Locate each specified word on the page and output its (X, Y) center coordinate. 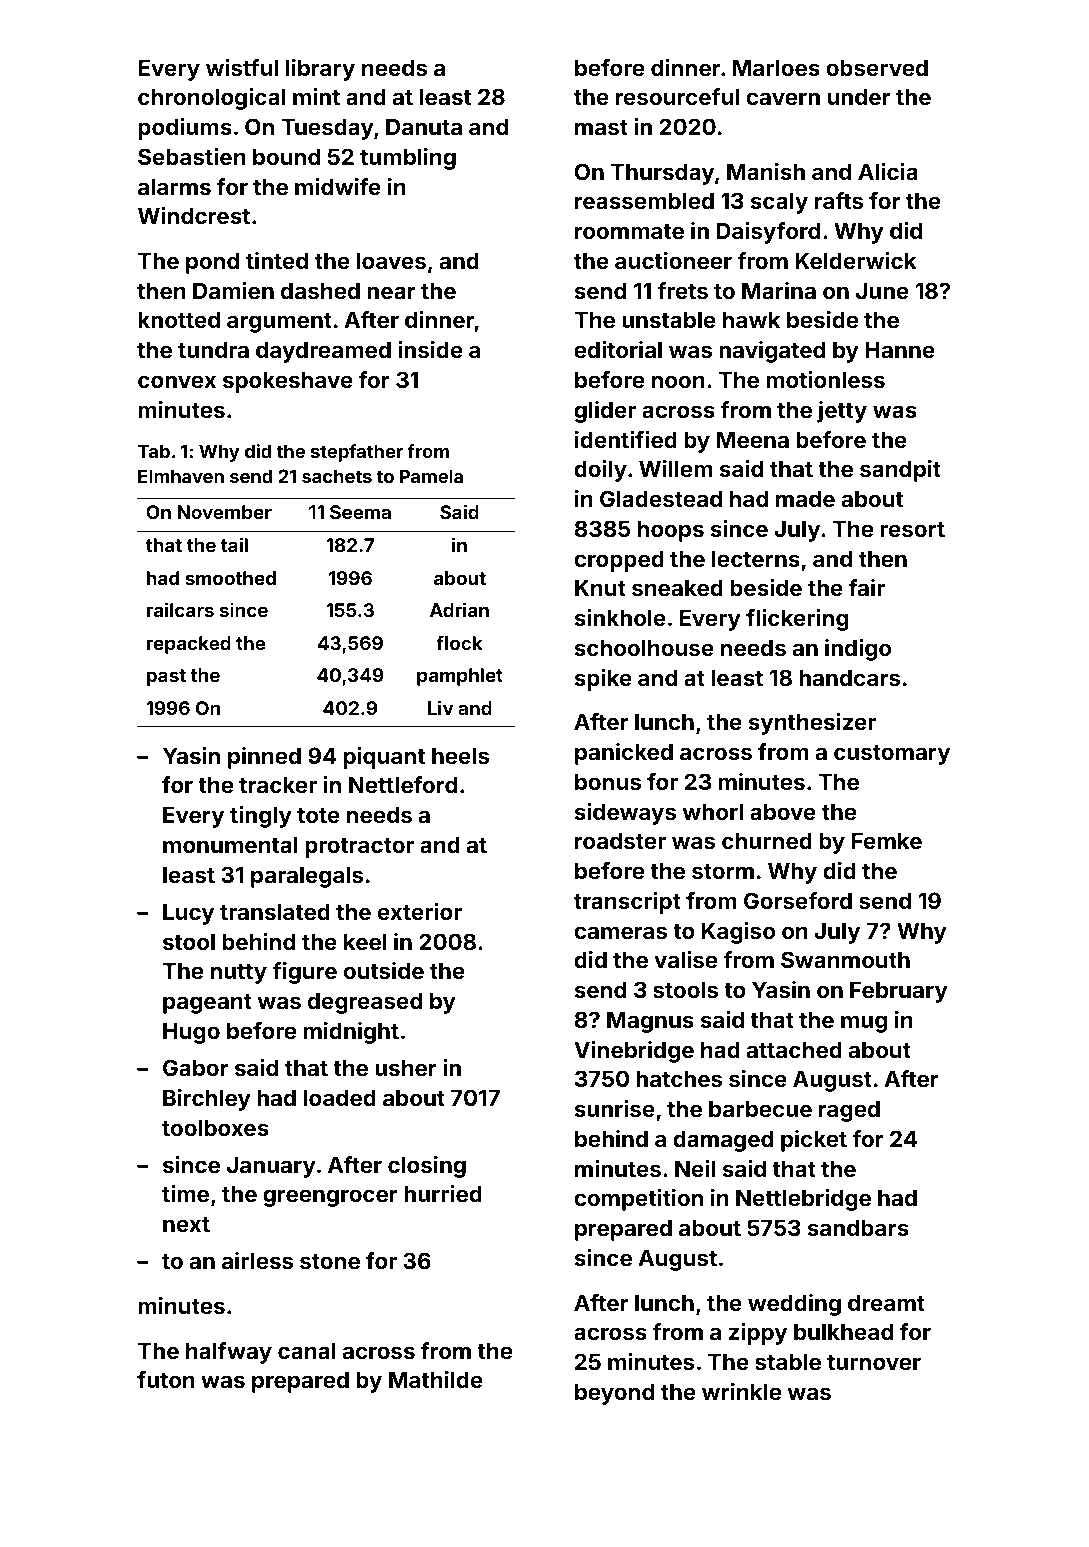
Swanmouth (845, 959)
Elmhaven (181, 476)
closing (427, 1167)
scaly (779, 203)
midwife (338, 186)
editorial (618, 349)
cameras (620, 932)
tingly (261, 817)
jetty (842, 412)
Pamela (431, 476)
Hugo (191, 1033)
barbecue (760, 1108)
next (186, 1224)
